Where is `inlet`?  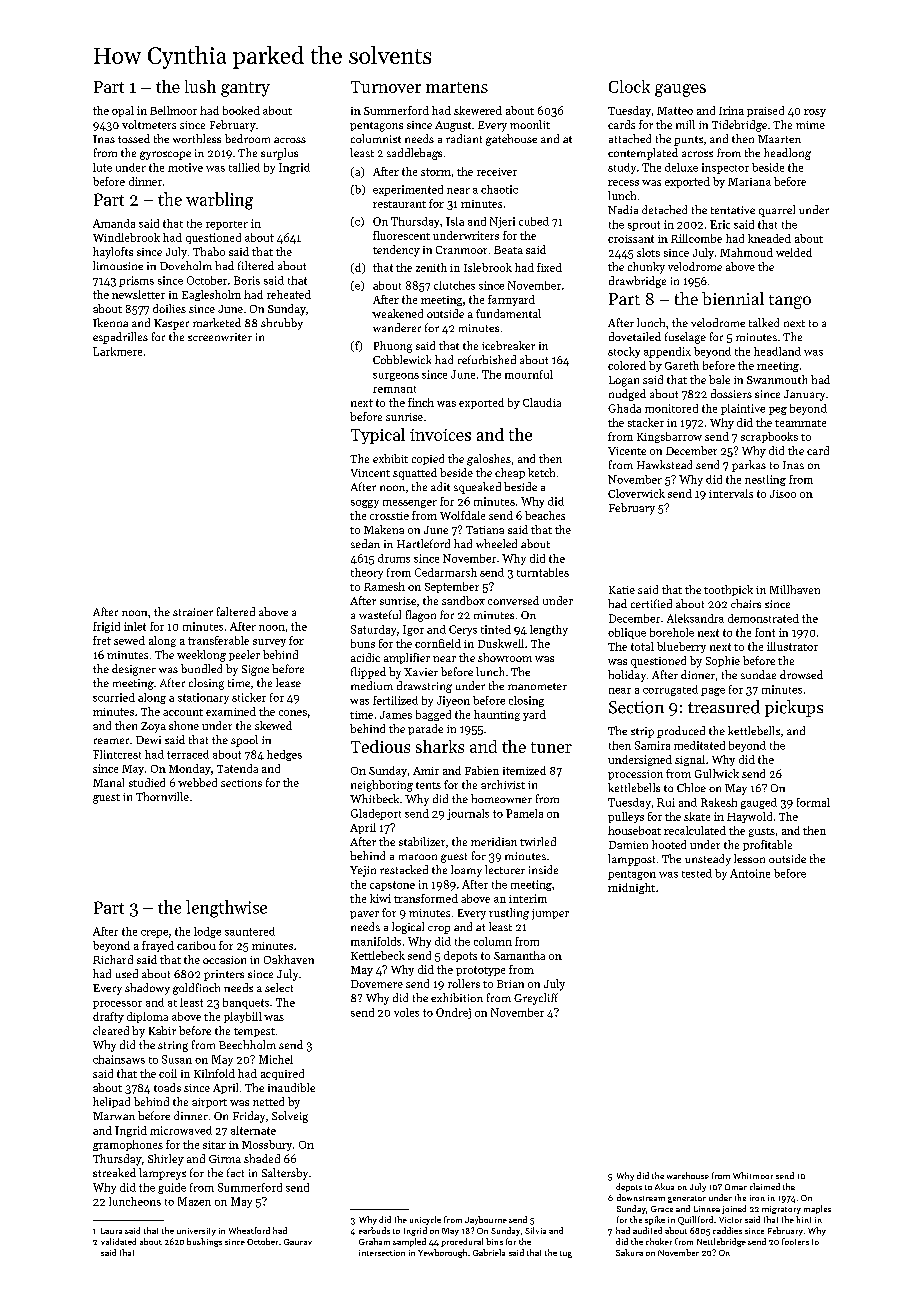 inlet is located at coordinates (135, 626).
